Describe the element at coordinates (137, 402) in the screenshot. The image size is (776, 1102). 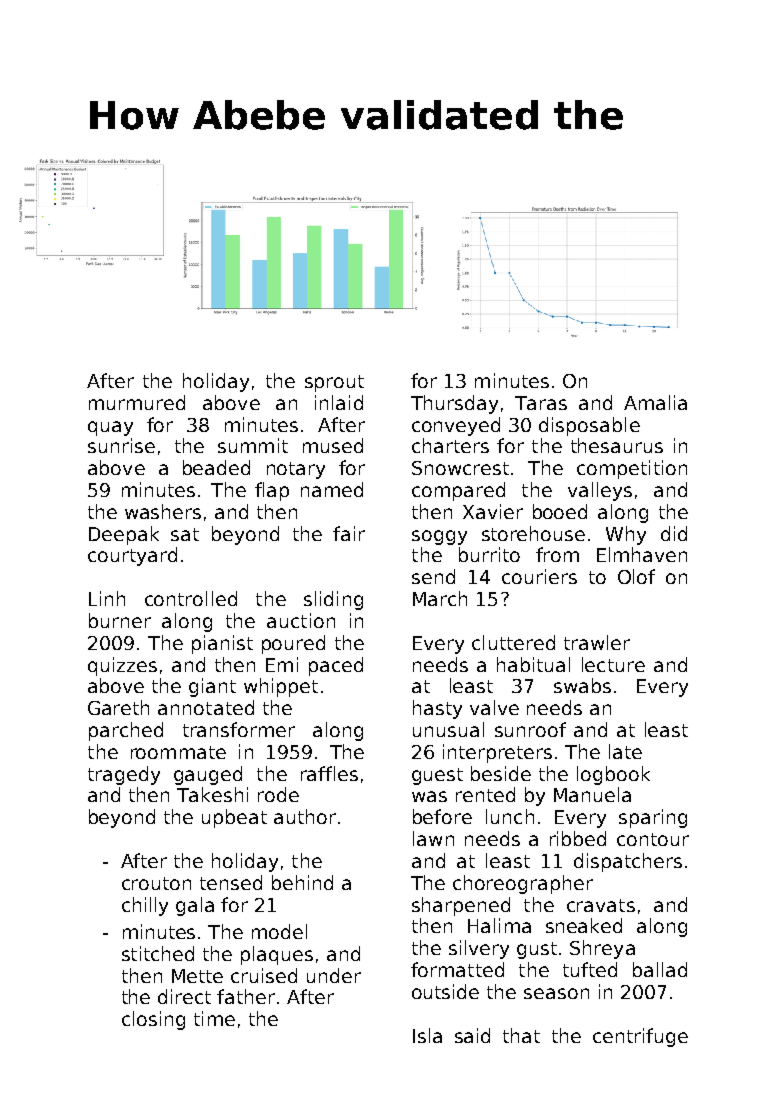
I see `murmured` at that location.
